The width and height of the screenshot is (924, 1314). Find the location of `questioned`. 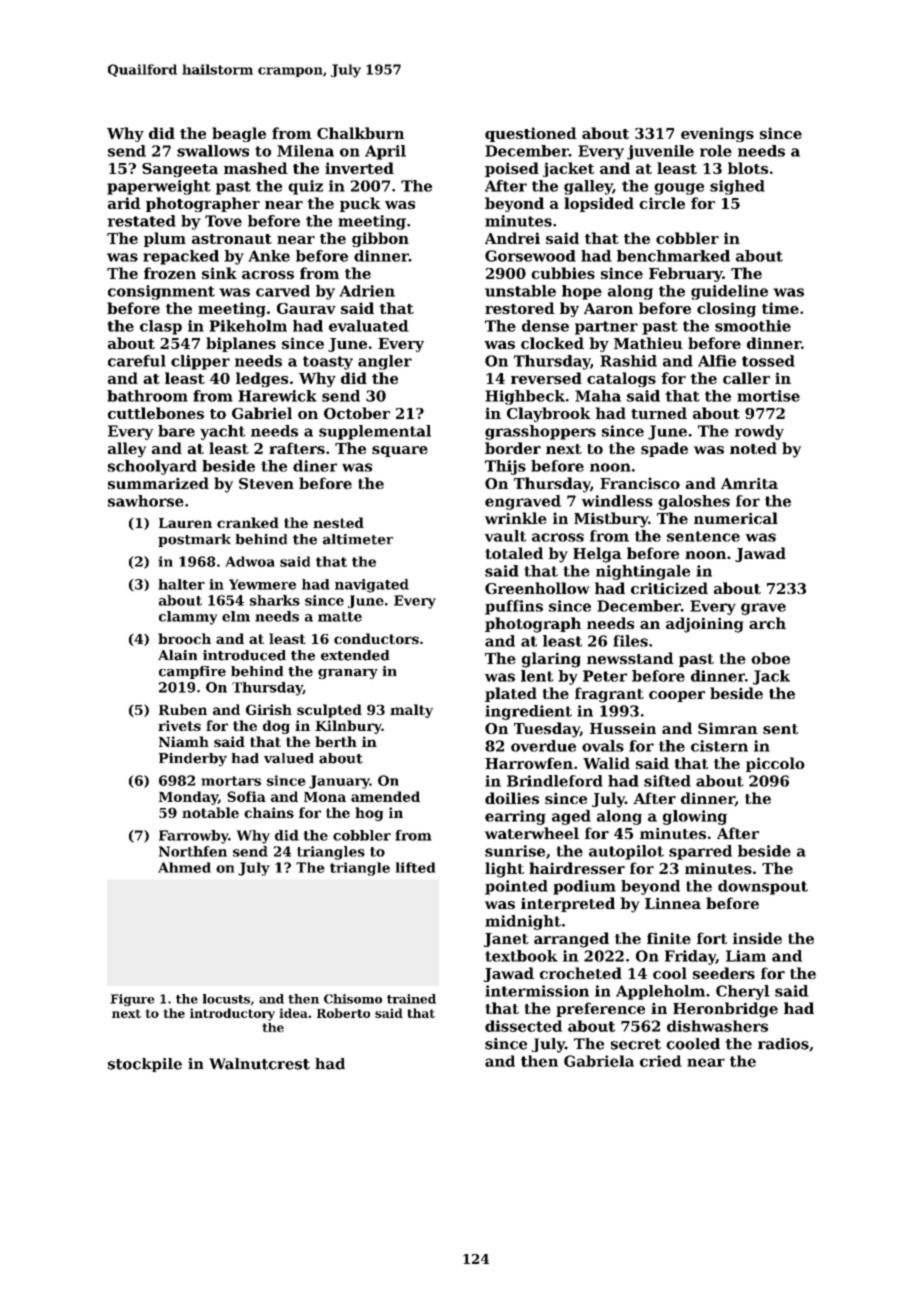

questioned is located at coordinates (531, 134).
